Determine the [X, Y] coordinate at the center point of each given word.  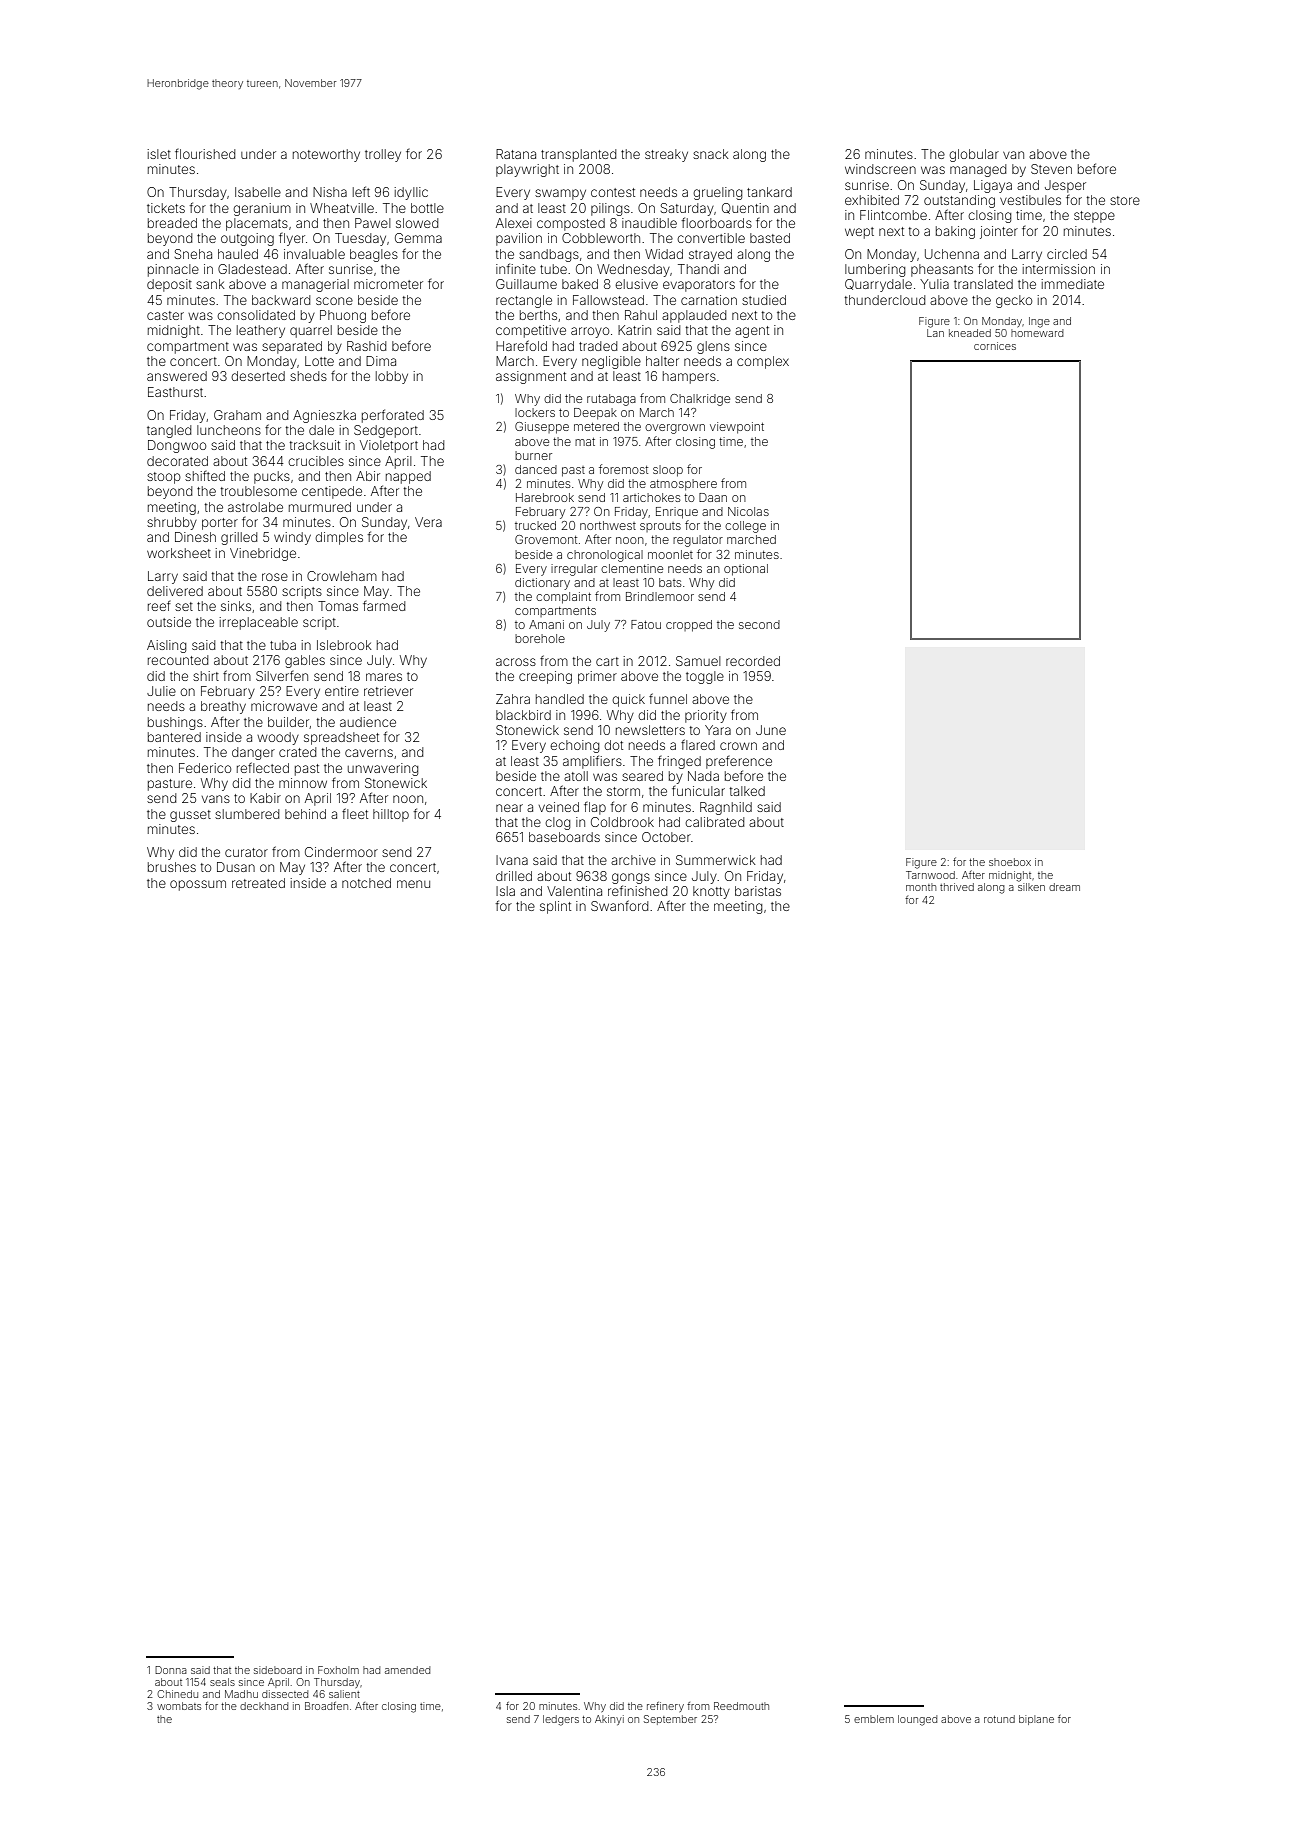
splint [555, 907]
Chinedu [177, 1694]
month [921, 887]
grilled [239, 538]
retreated [258, 883]
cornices [995, 346]
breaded [172, 223]
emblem [874, 1719]
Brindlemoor [660, 596]
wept [859, 233]
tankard [769, 192]
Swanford [619, 905]
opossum [198, 885]
